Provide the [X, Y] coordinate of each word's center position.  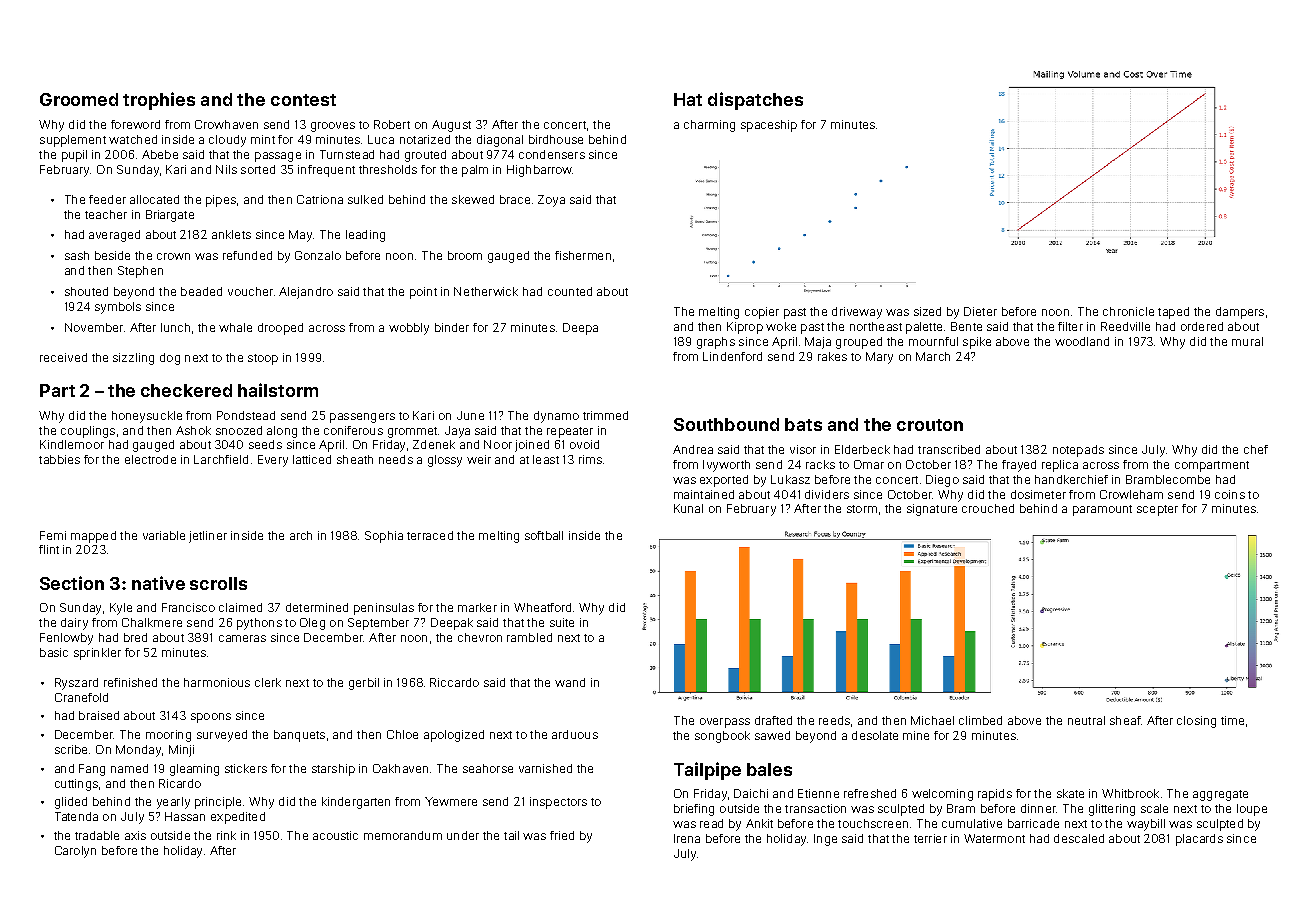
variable [164, 535]
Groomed [79, 99]
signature [932, 510]
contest [303, 100]
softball [544, 535]
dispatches [755, 101]
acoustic [335, 835]
